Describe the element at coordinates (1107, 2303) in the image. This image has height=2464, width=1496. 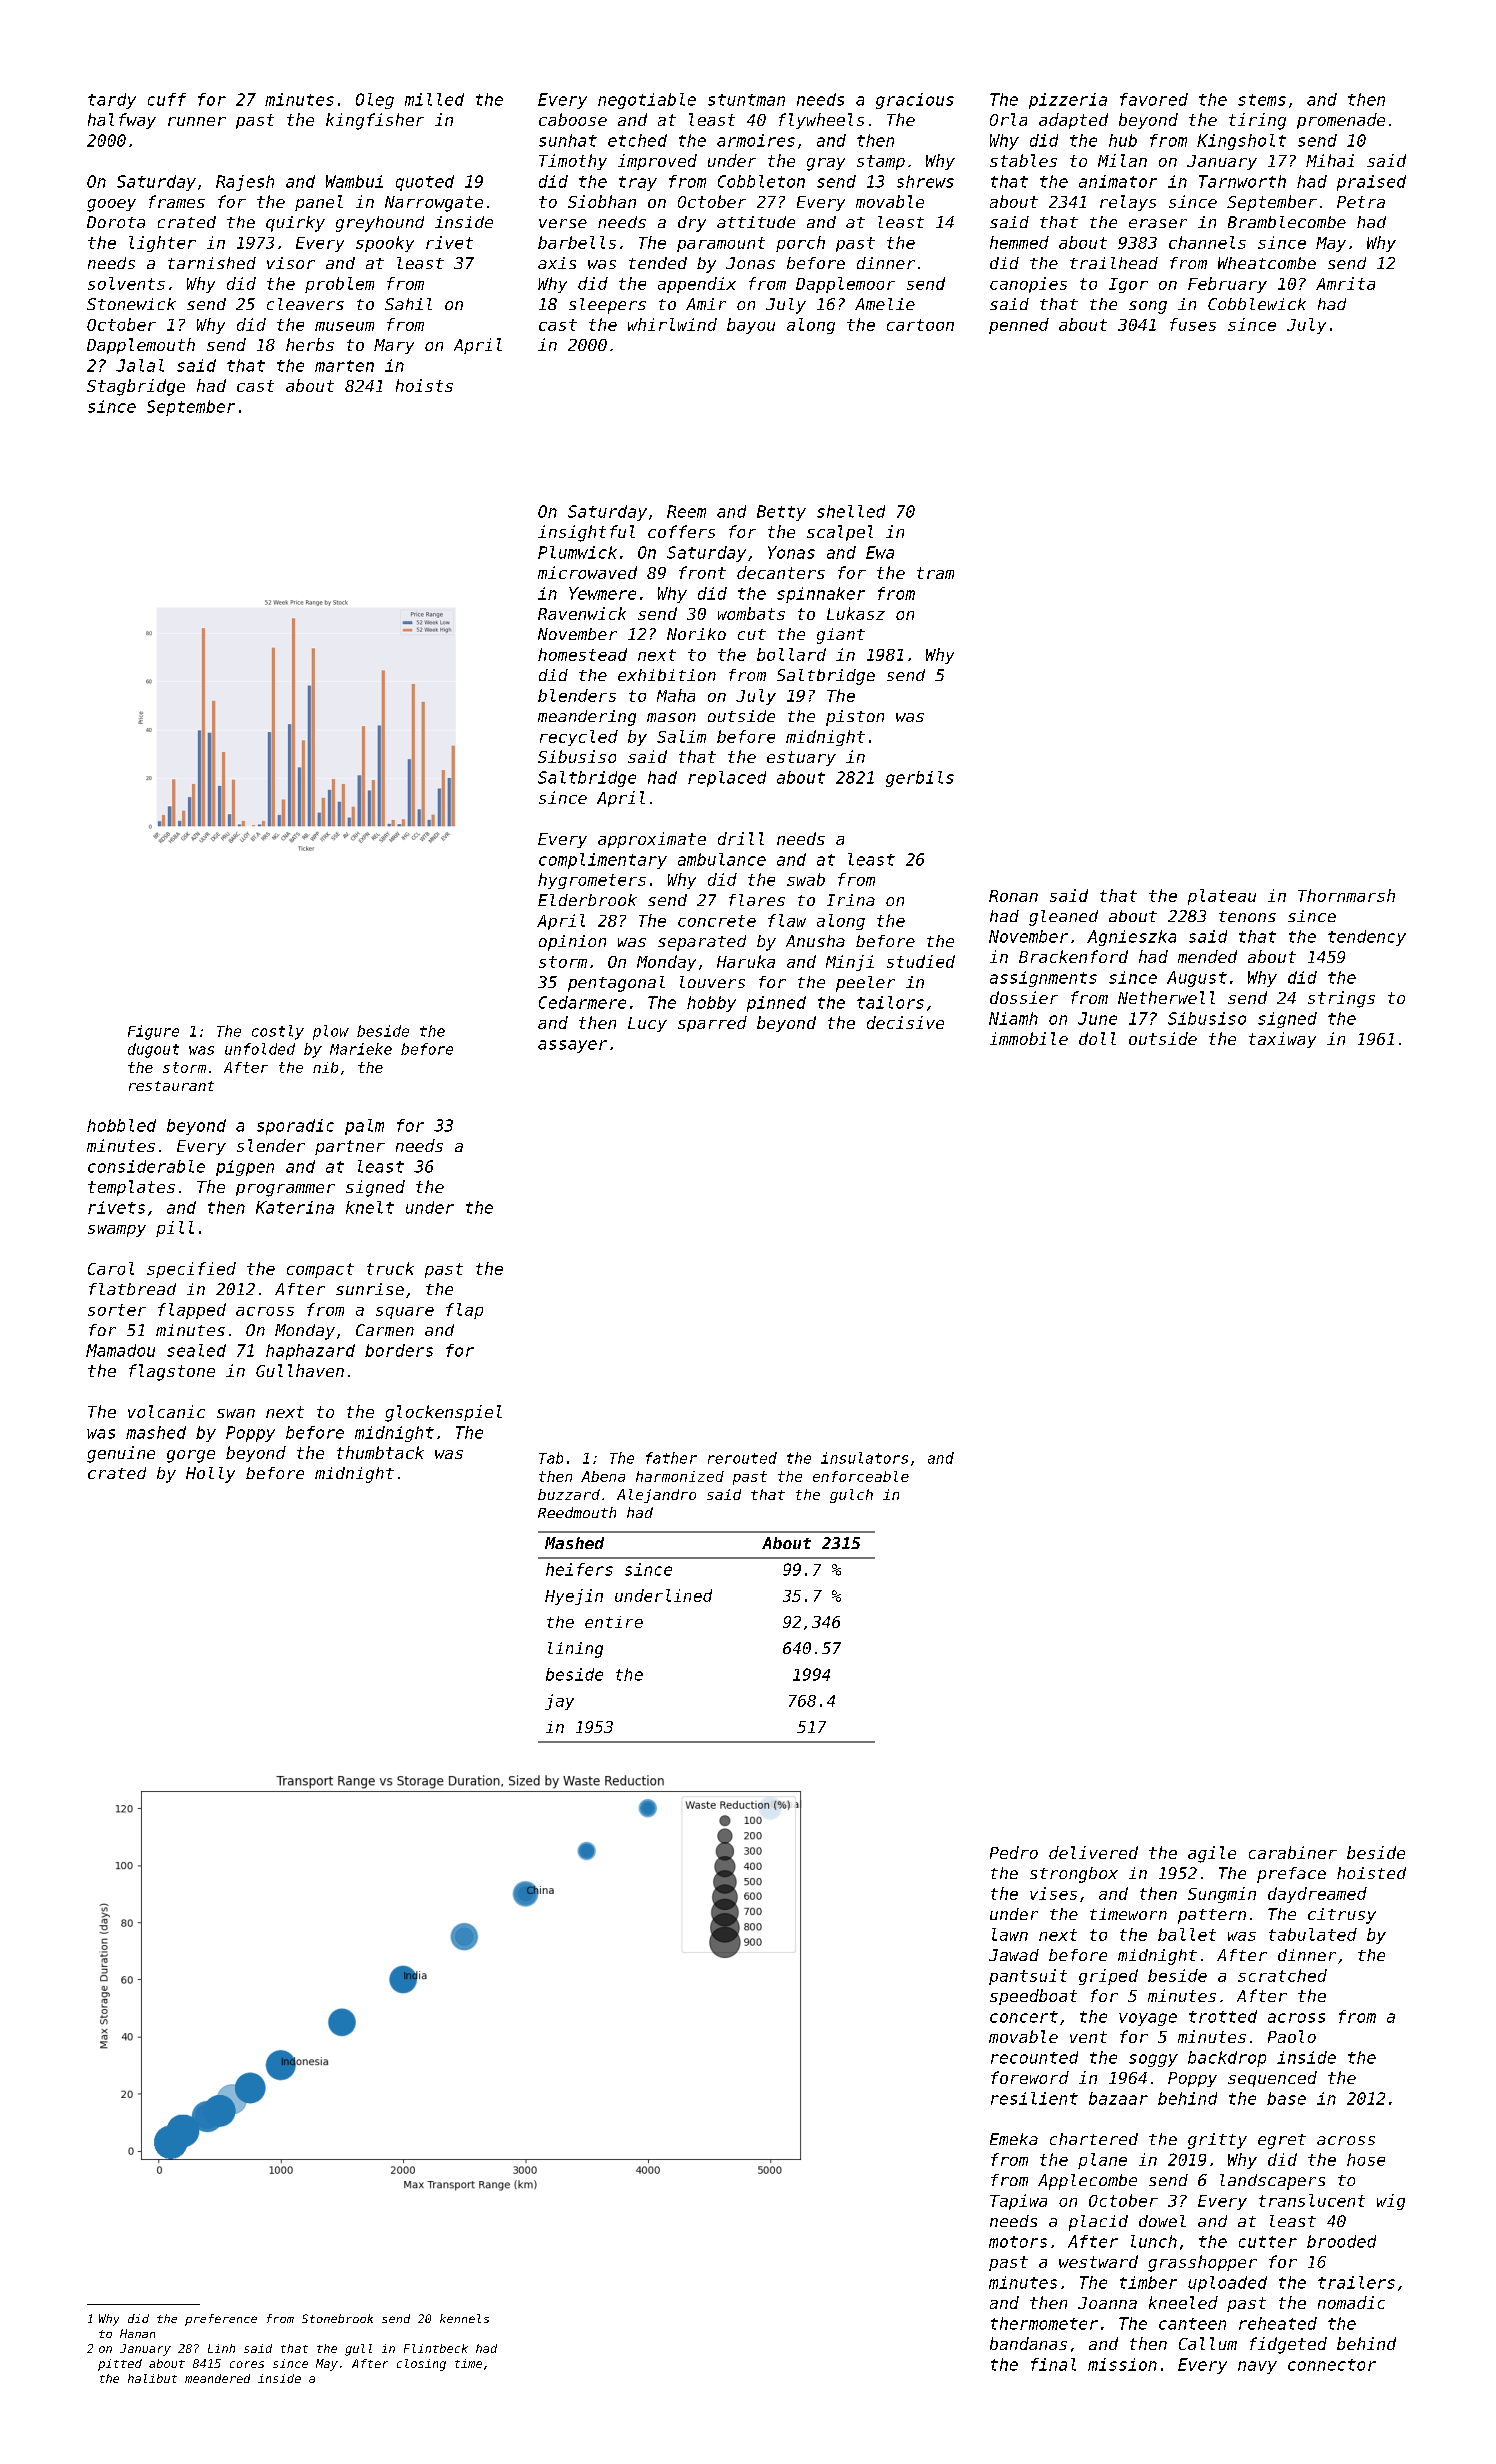
I see `Joanna` at that location.
